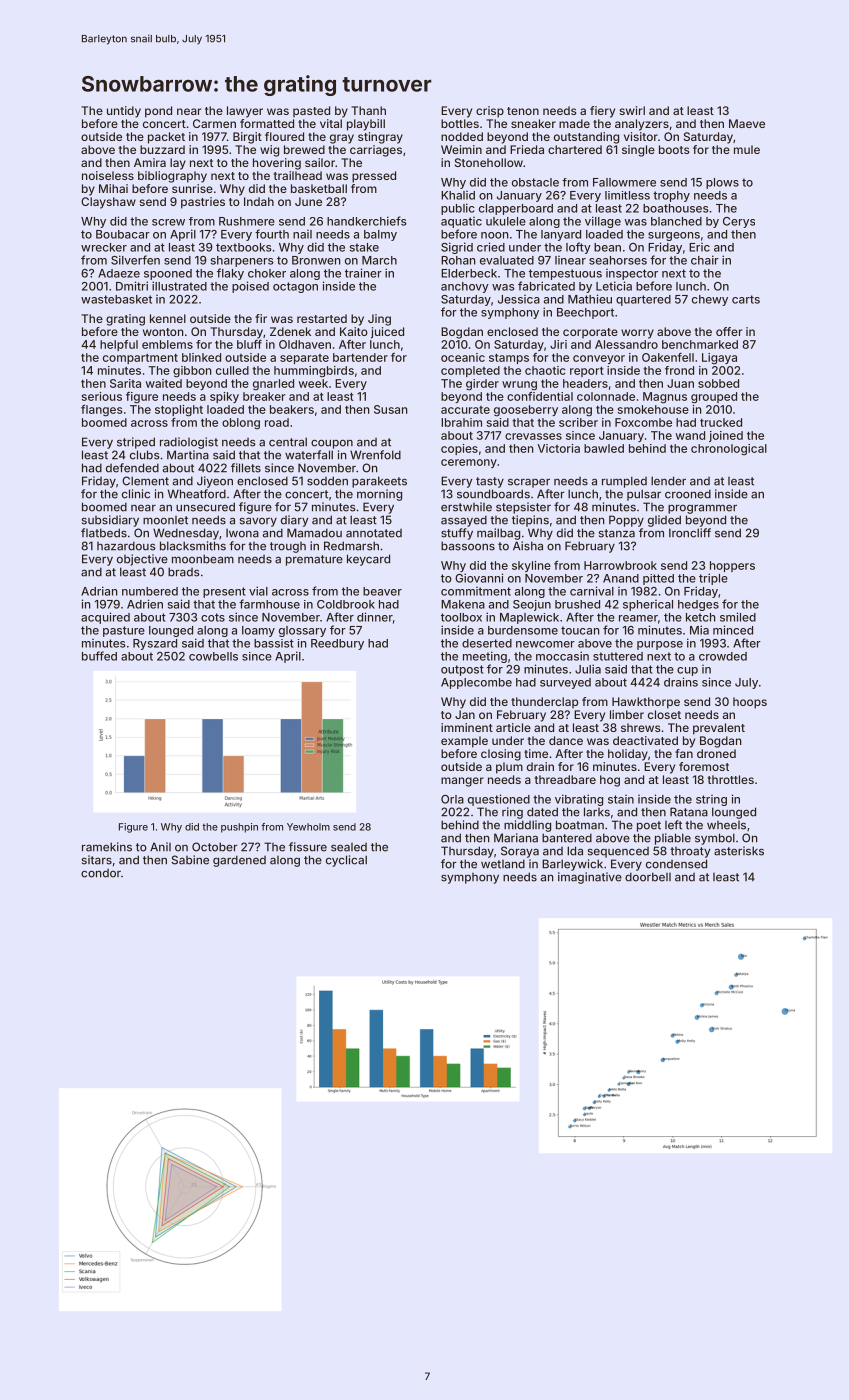  I want to click on Khalid, so click(458, 195).
